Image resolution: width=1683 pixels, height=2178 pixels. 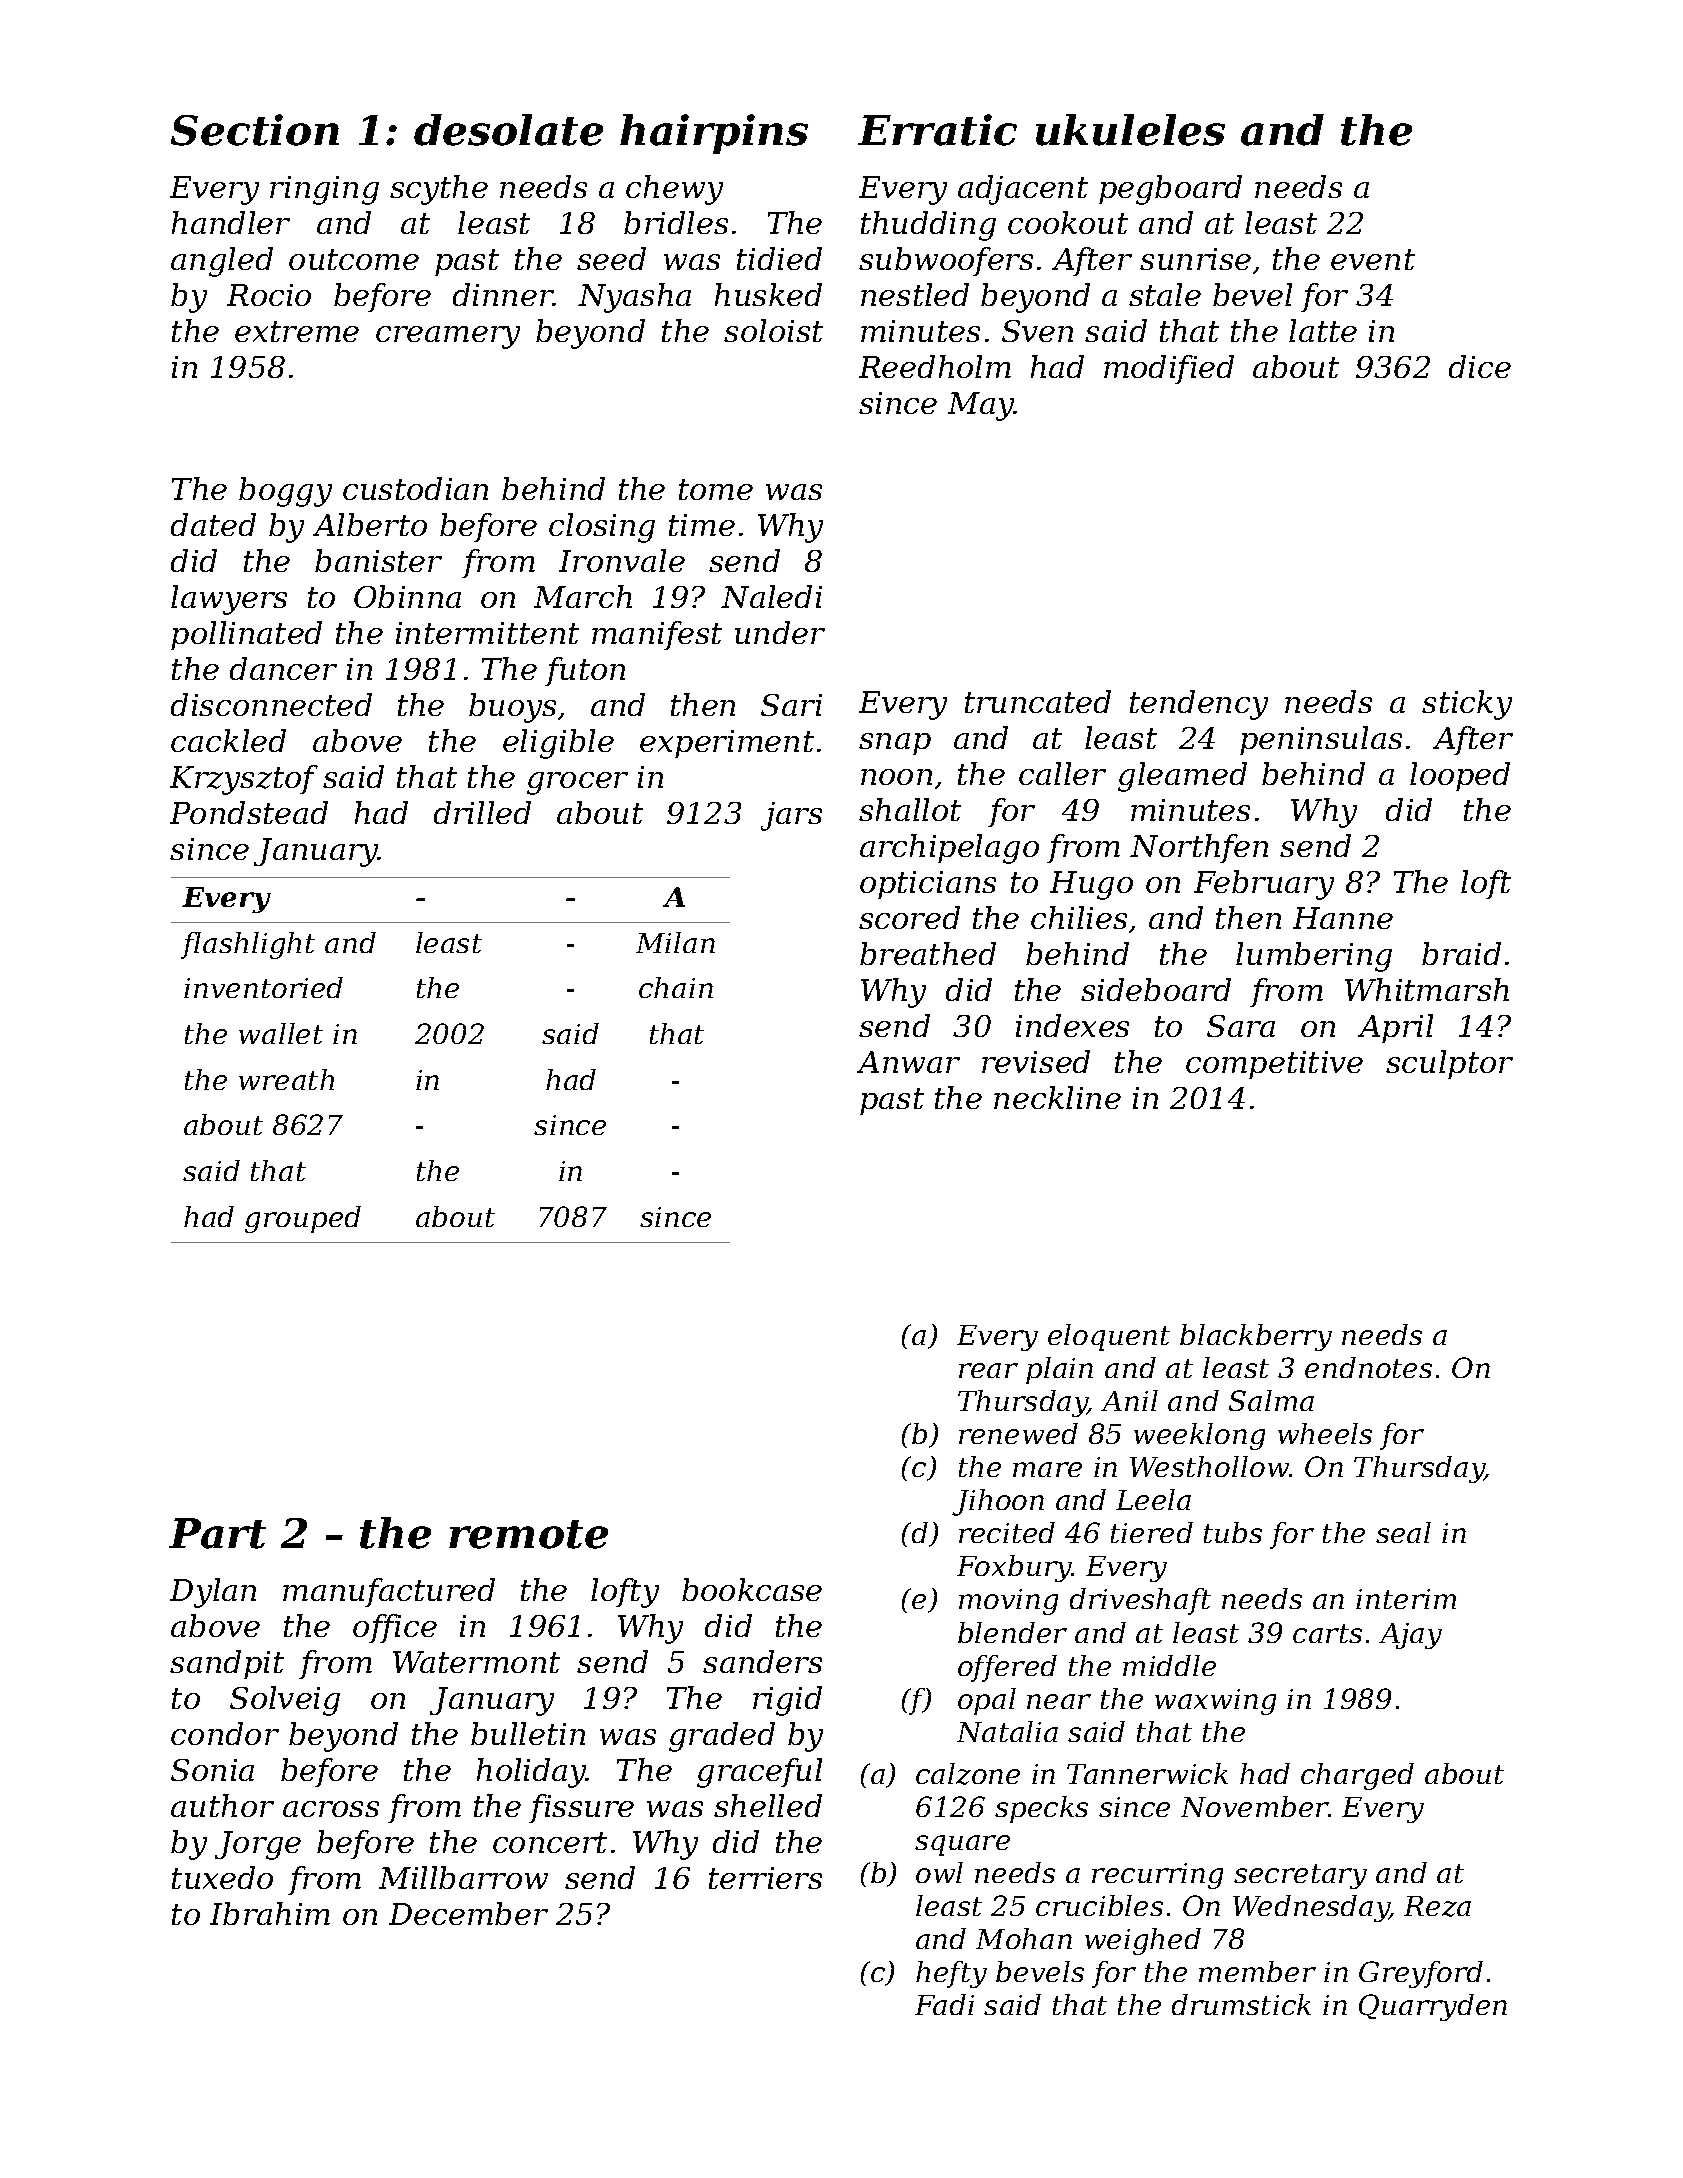 What do you see at coordinates (1467, 705) in the screenshot?
I see `sticky` at bounding box center [1467, 705].
